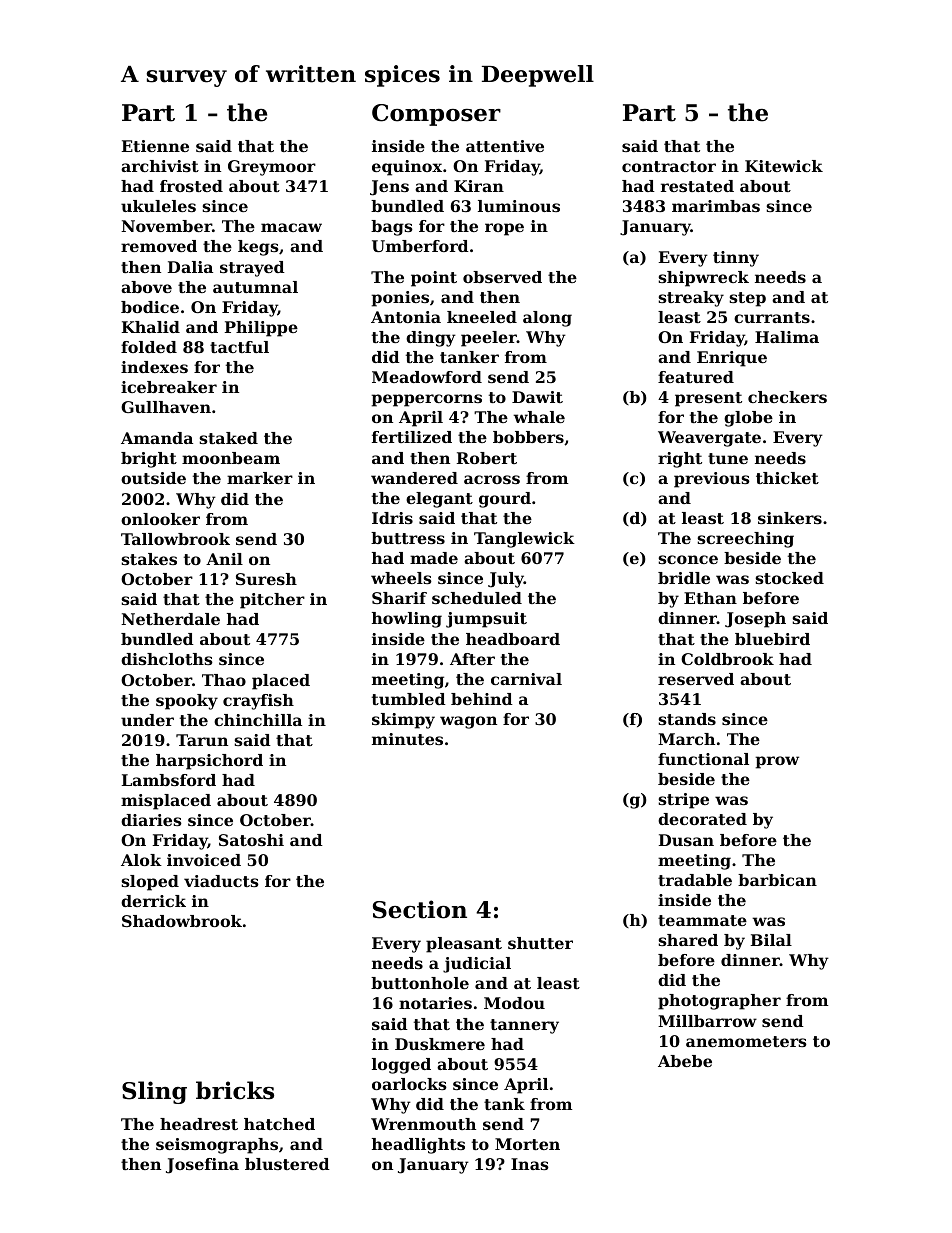  What do you see at coordinates (527, 1144) in the image?
I see `Morten` at bounding box center [527, 1144].
